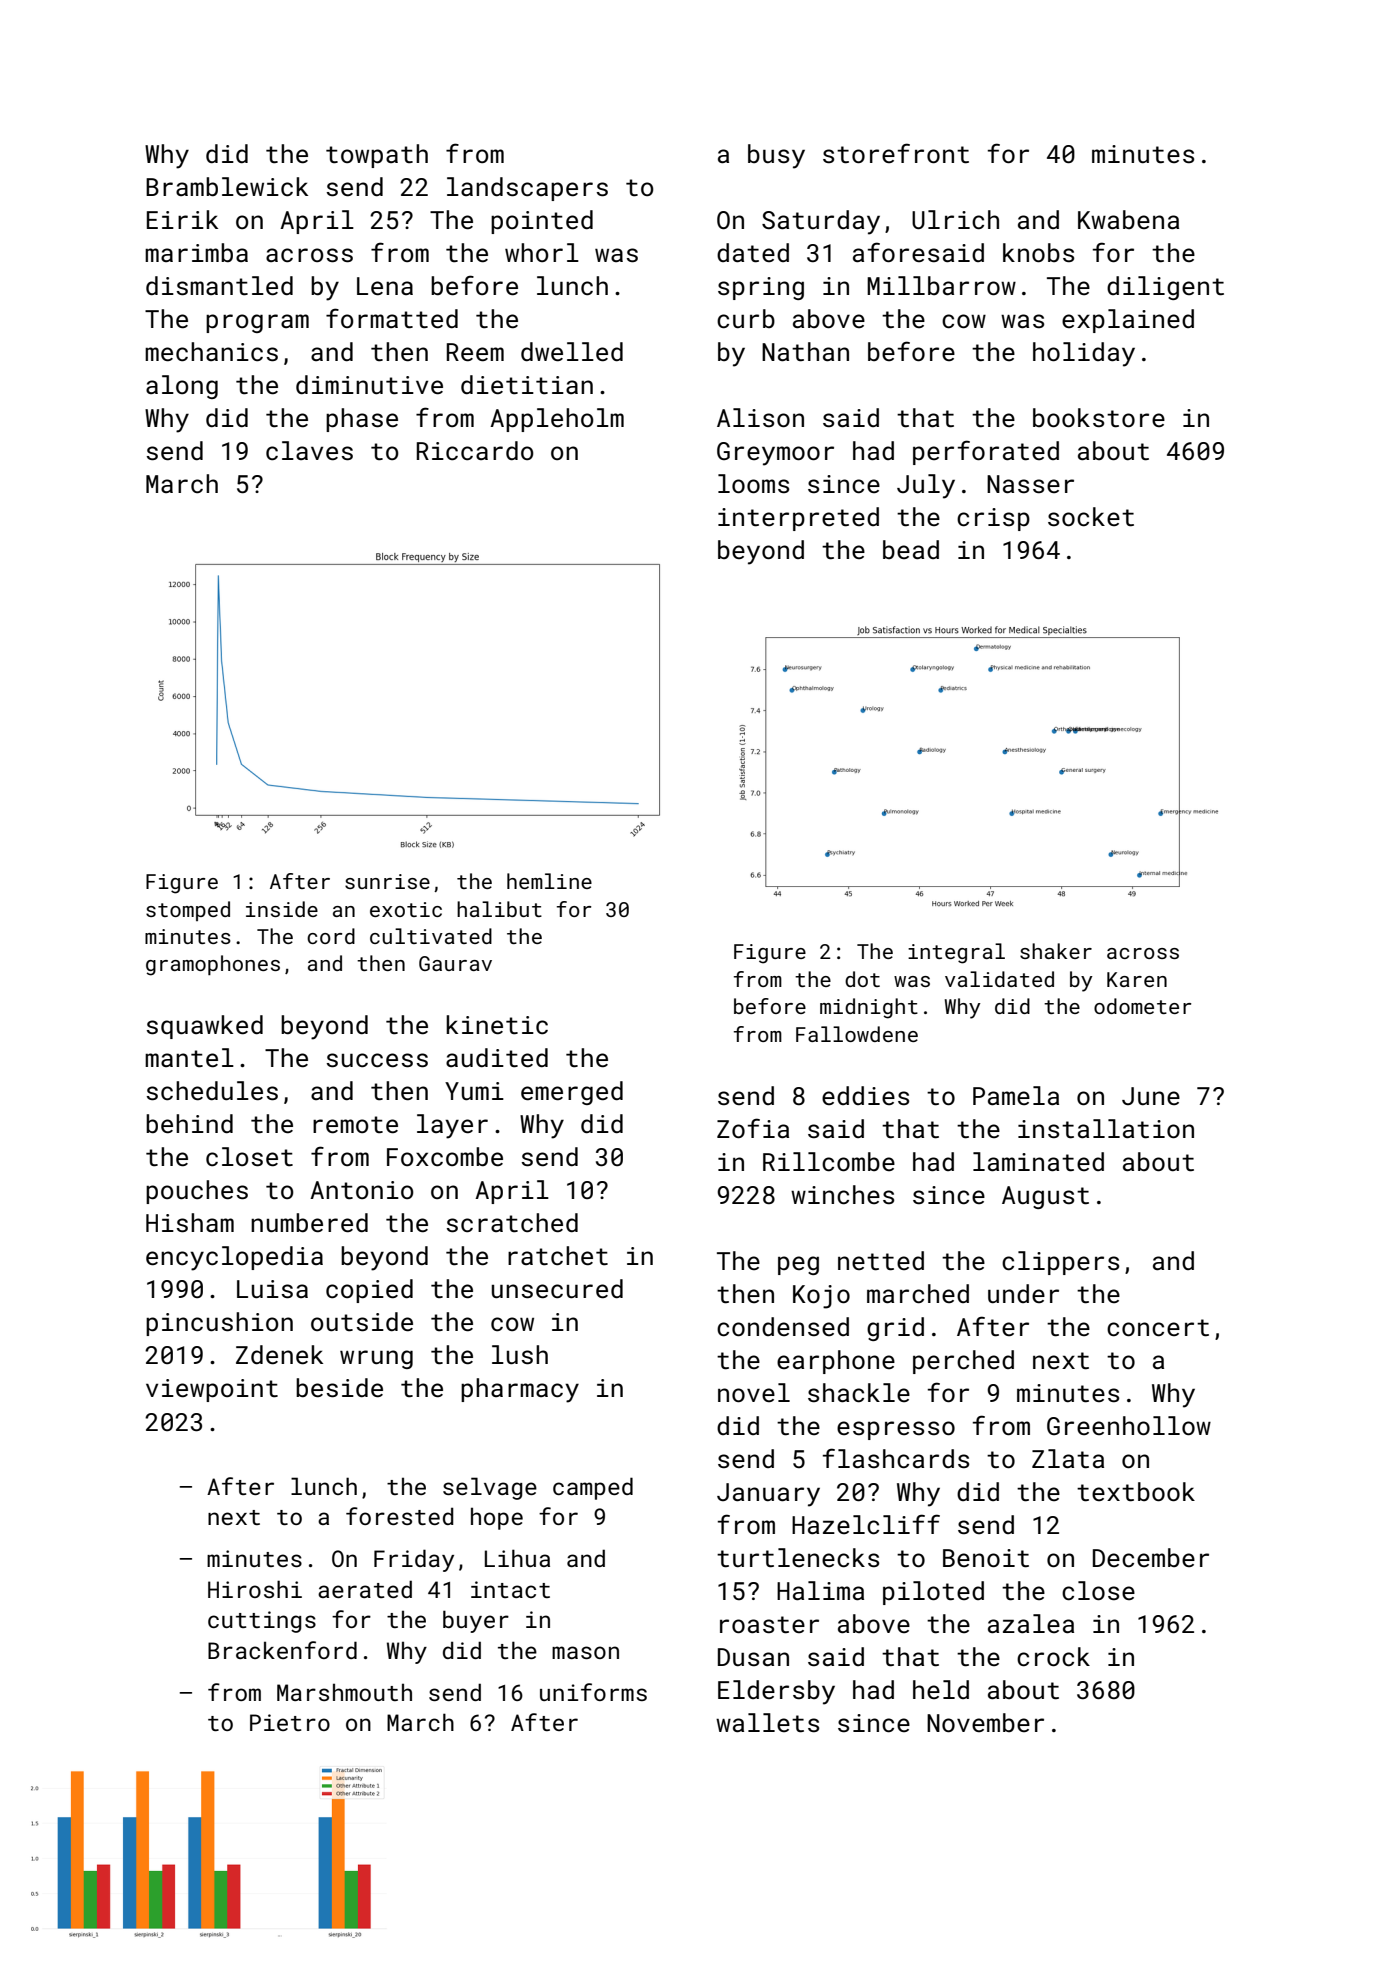 Image resolution: width=1386 pixels, height=1969 pixels. What do you see at coordinates (387, 881) in the document?
I see `sunrise` at bounding box center [387, 881].
